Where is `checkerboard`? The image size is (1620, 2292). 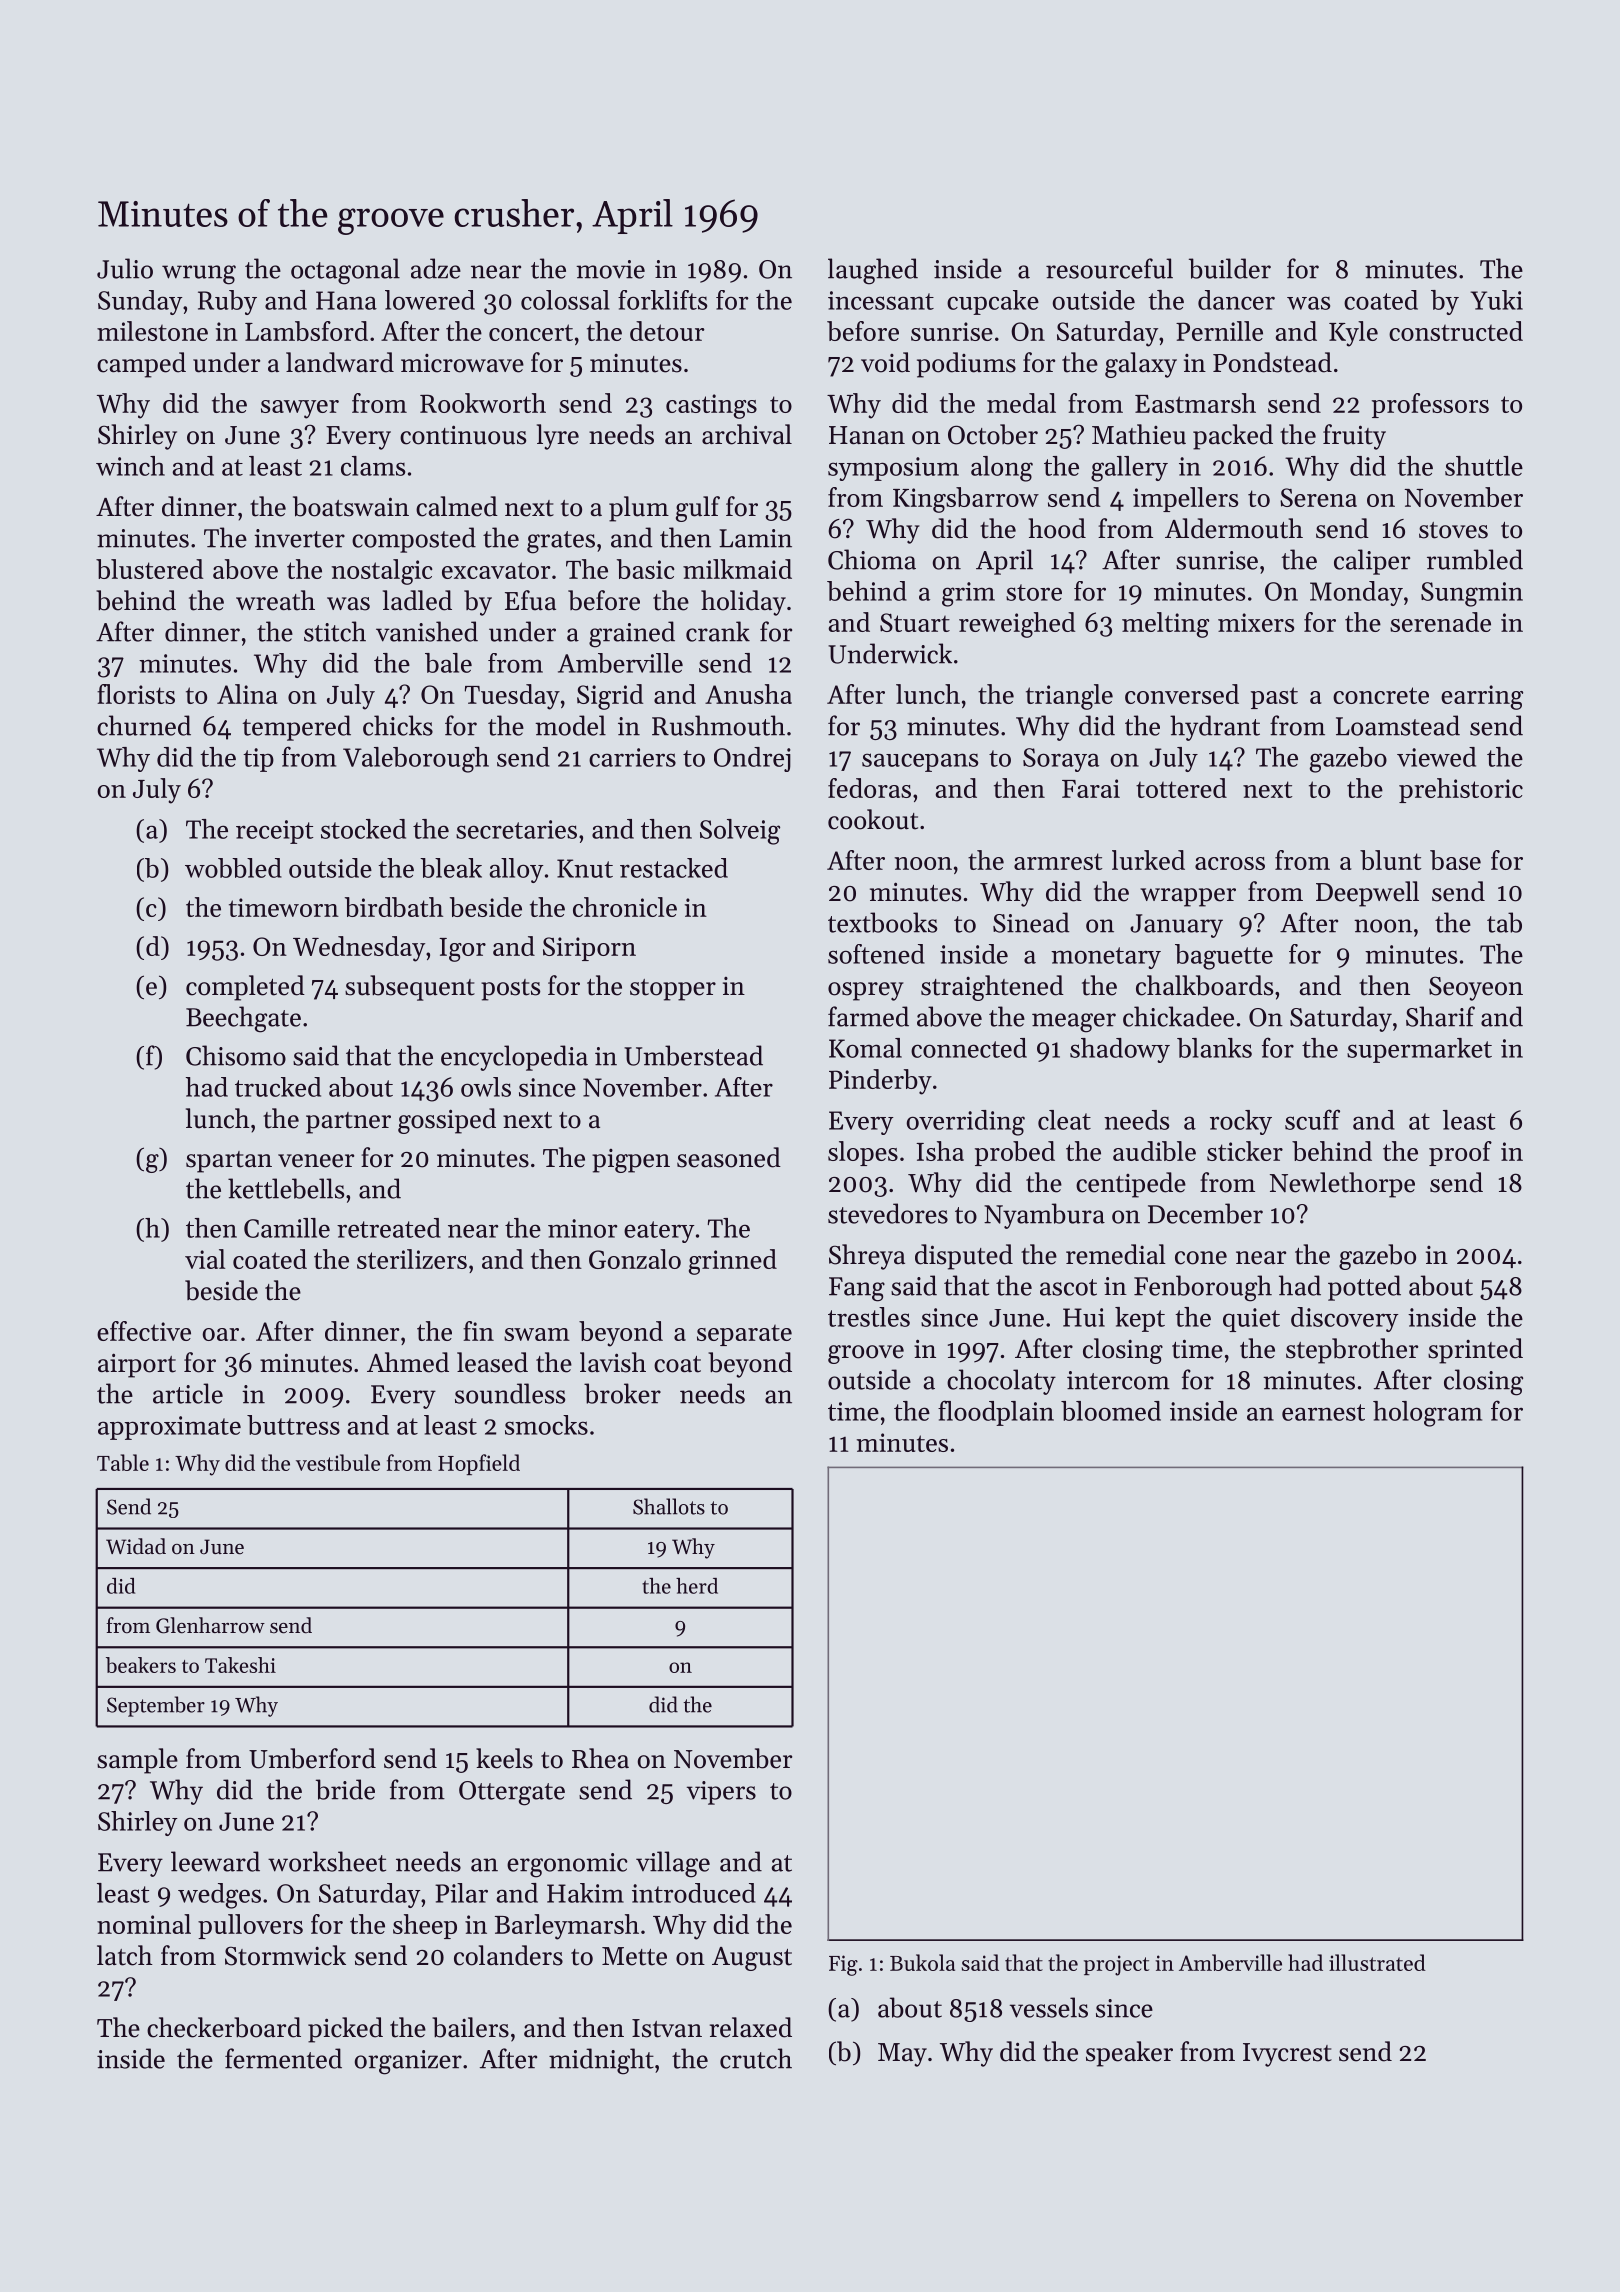 checkerboard is located at coordinates (224, 2027).
